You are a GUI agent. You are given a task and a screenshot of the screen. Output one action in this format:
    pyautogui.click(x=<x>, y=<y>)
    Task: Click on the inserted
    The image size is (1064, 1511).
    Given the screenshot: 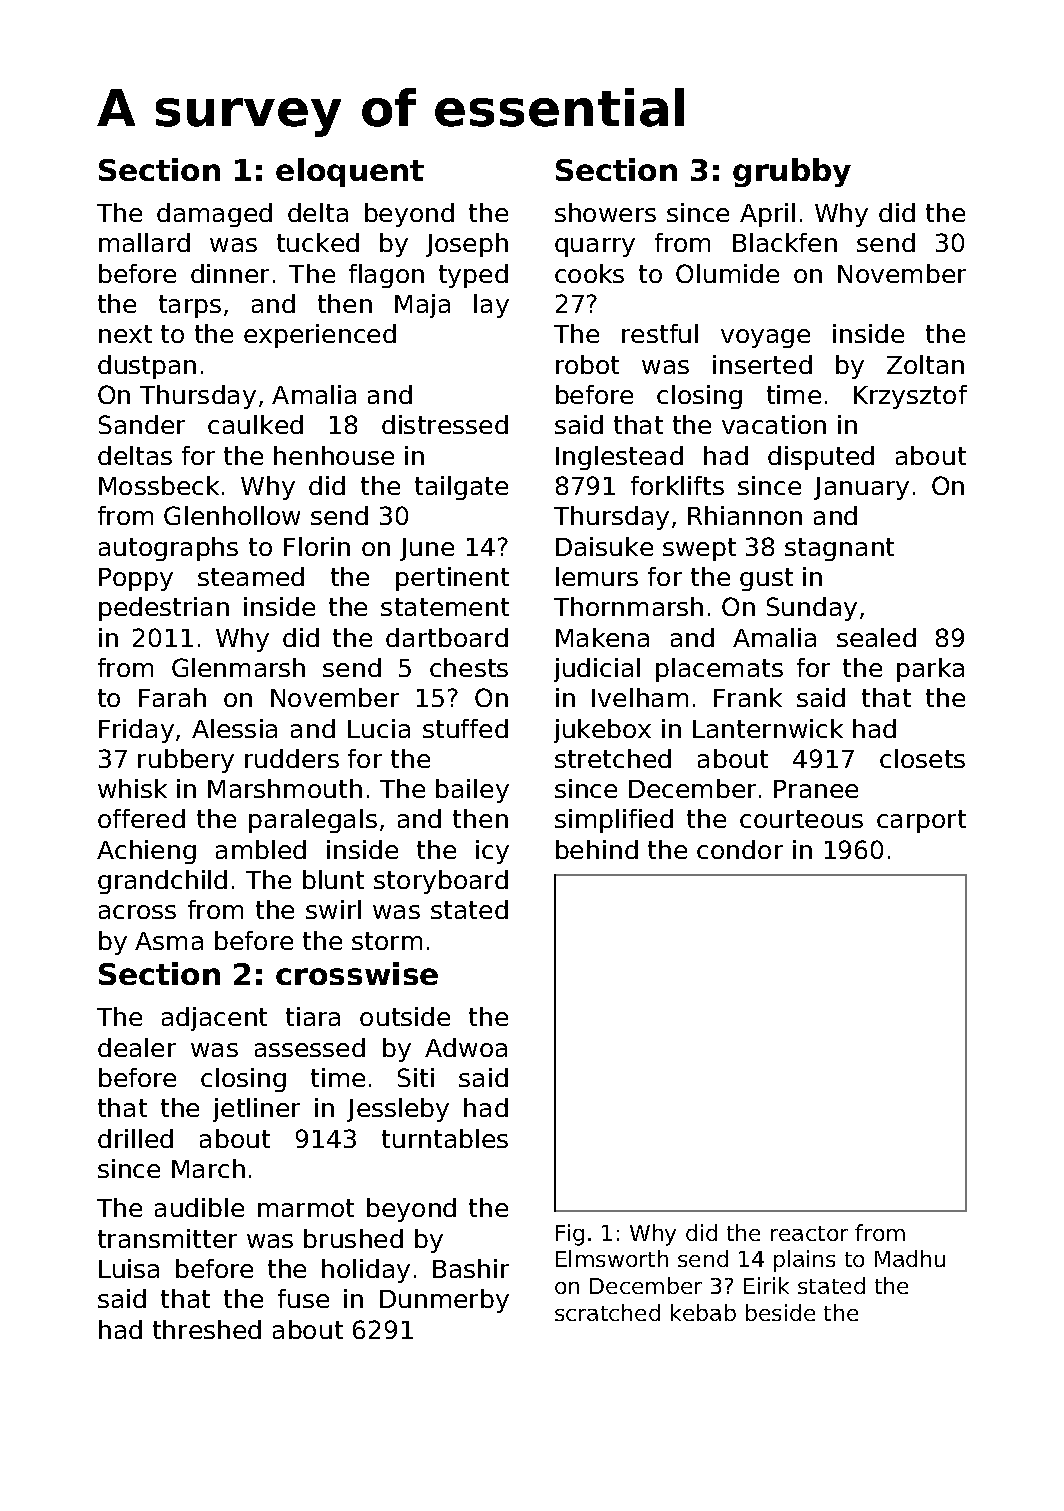 What is the action you would take?
    pyautogui.click(x=762, y=364)
